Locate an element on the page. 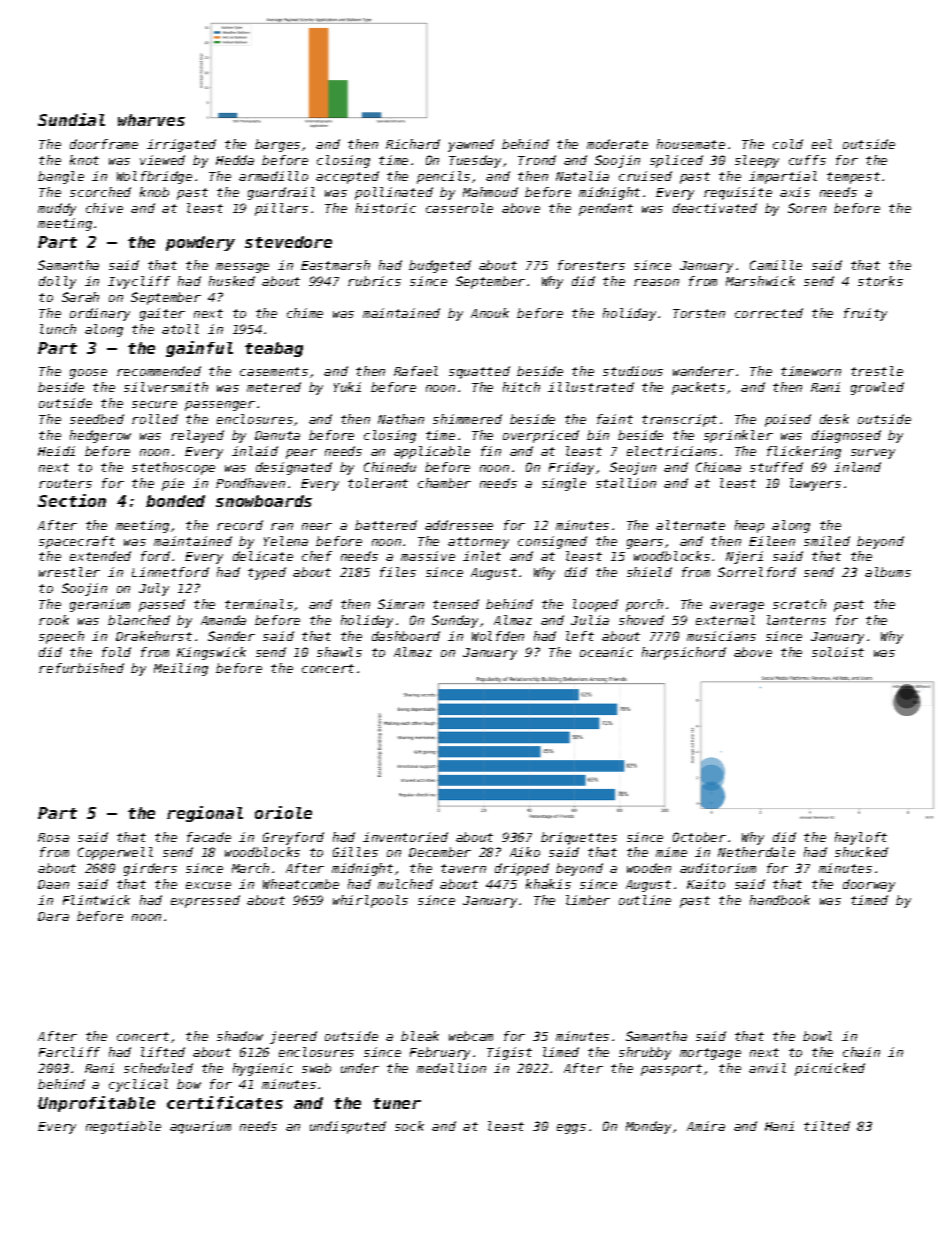  chef is located at coordinates (317, 556).
